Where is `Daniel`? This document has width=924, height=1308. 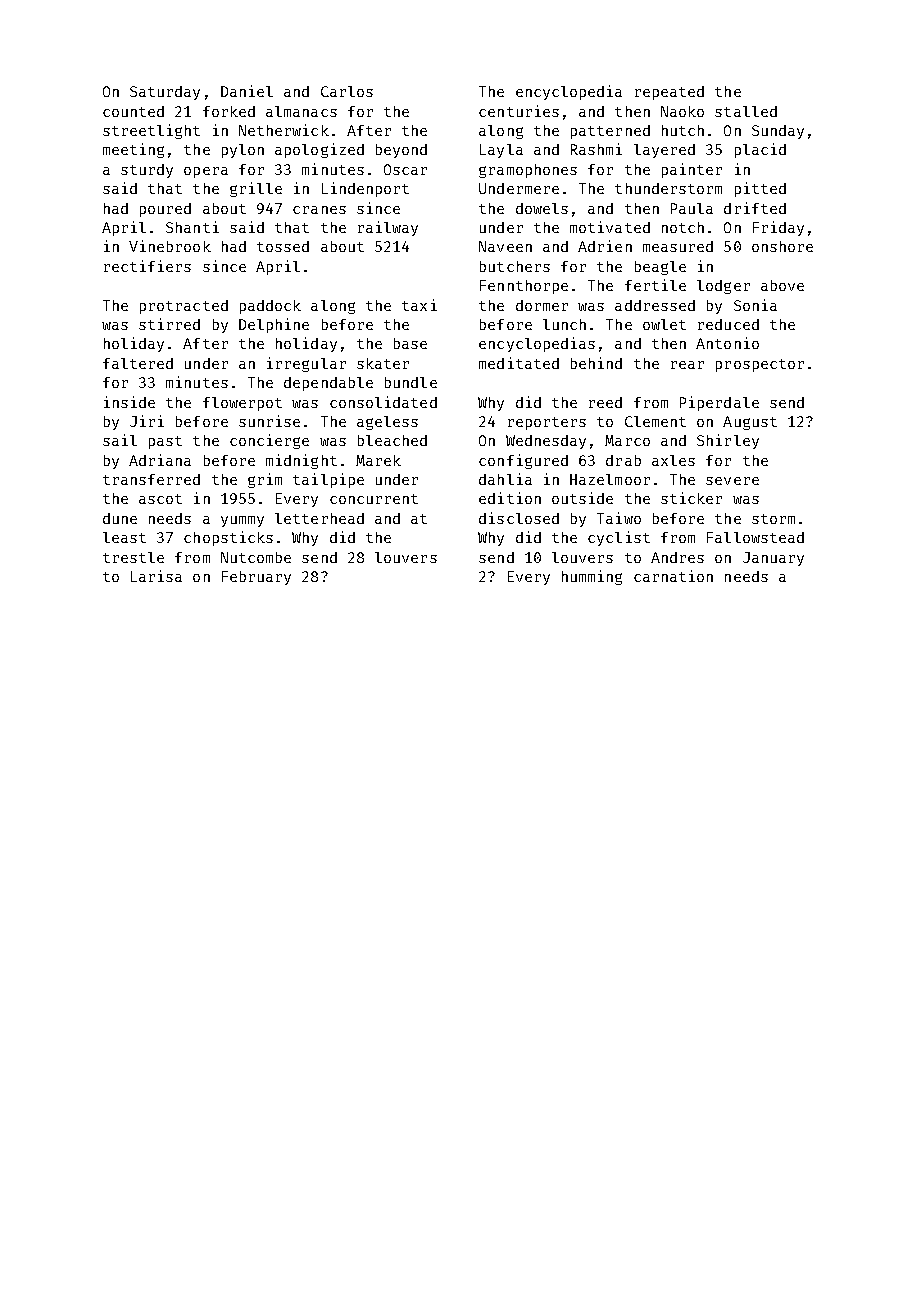 Daniel is located at coordinates (247, 91).
